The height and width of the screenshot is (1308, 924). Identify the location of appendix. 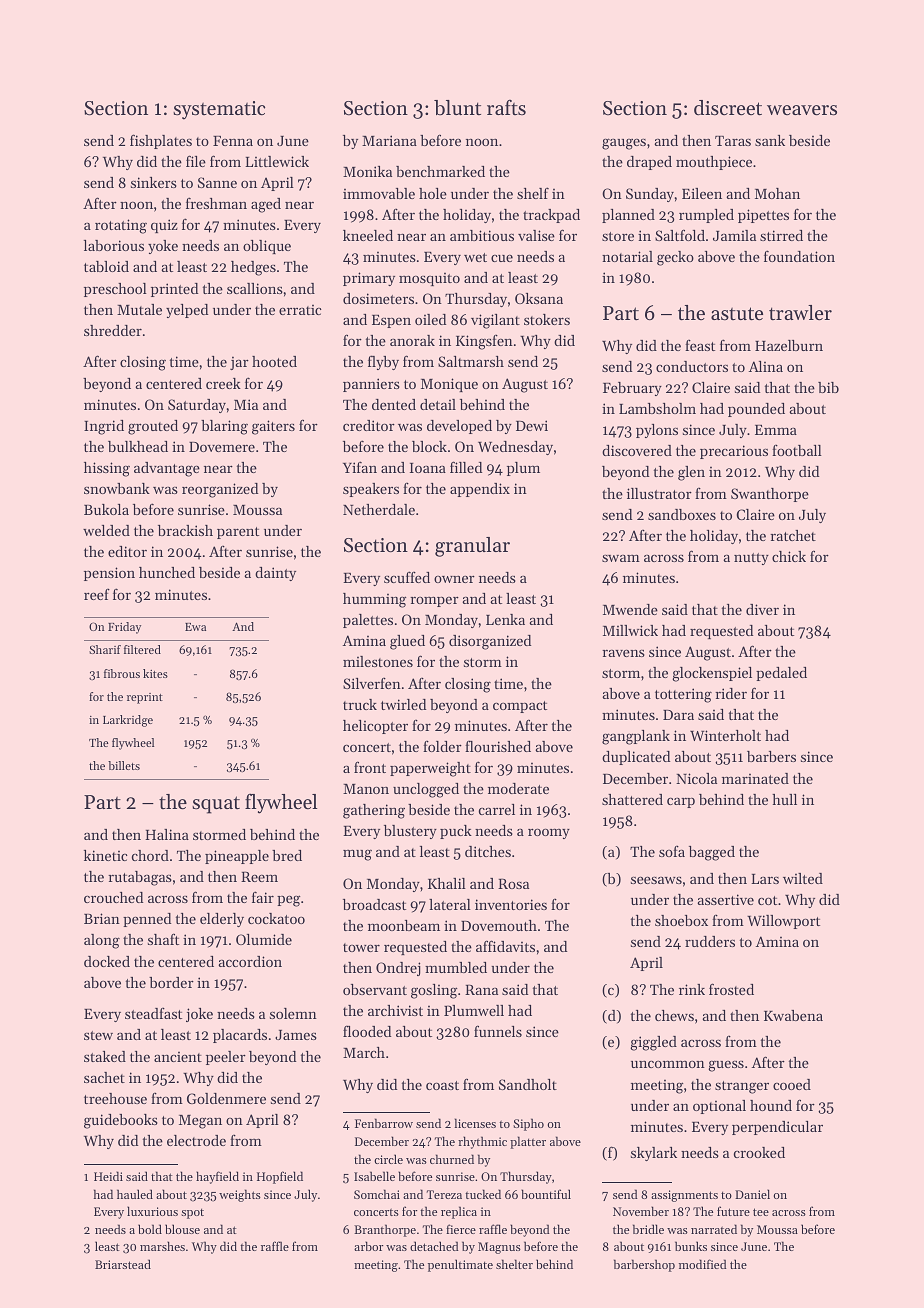
(480, 490).
